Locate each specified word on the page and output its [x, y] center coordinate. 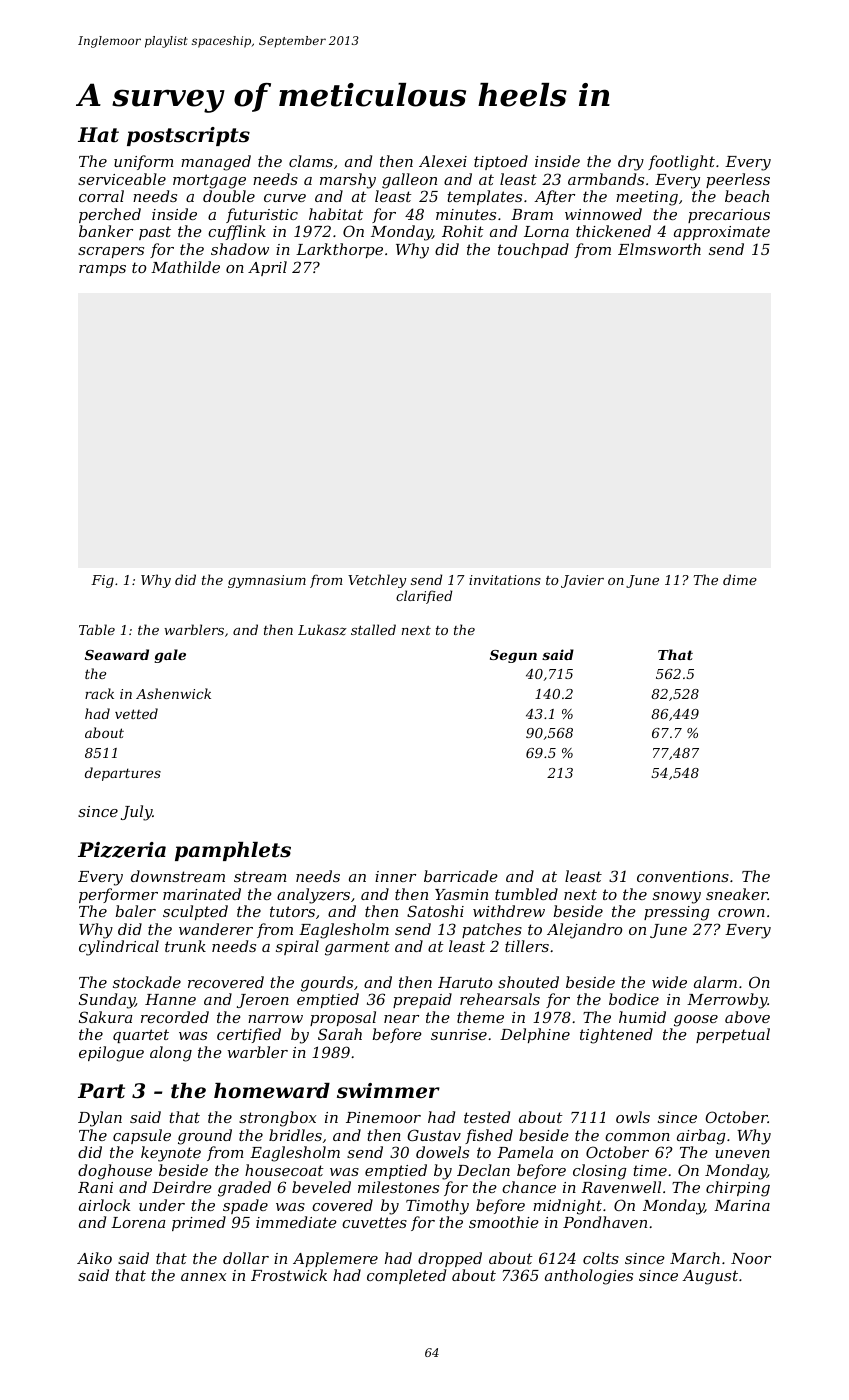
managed [216, 163]
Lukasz [322, 630]
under [162, 1205]
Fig [102, 581]
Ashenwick [173, 693]
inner [395, 876]
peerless [738, 180]
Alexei [443, 161]
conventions [683, 876]
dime [740, 579]
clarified [424, 597]
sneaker [737, 894]
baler [136, 911]
